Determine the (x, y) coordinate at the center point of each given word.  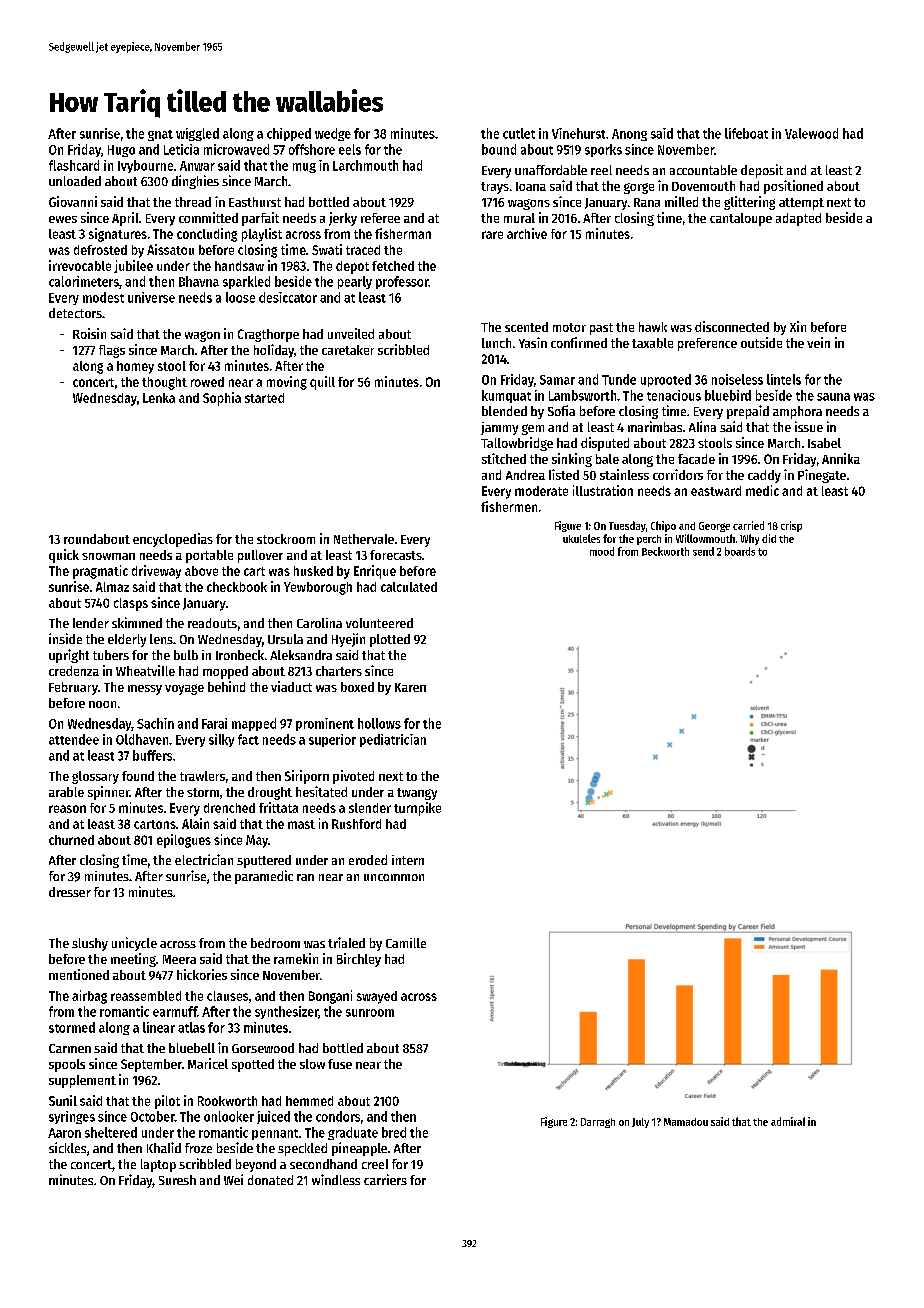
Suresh (177, 1180)
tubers (111, 655)
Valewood (811, 133)
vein (818, 342)
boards (740, 551)
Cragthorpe (268, 335)
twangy (417, 794)
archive (527, 233)
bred (394, 1132)
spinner (108, 793)
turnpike (417, 809)
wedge (333, 134)
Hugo (121, 151)
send (703, 551)
